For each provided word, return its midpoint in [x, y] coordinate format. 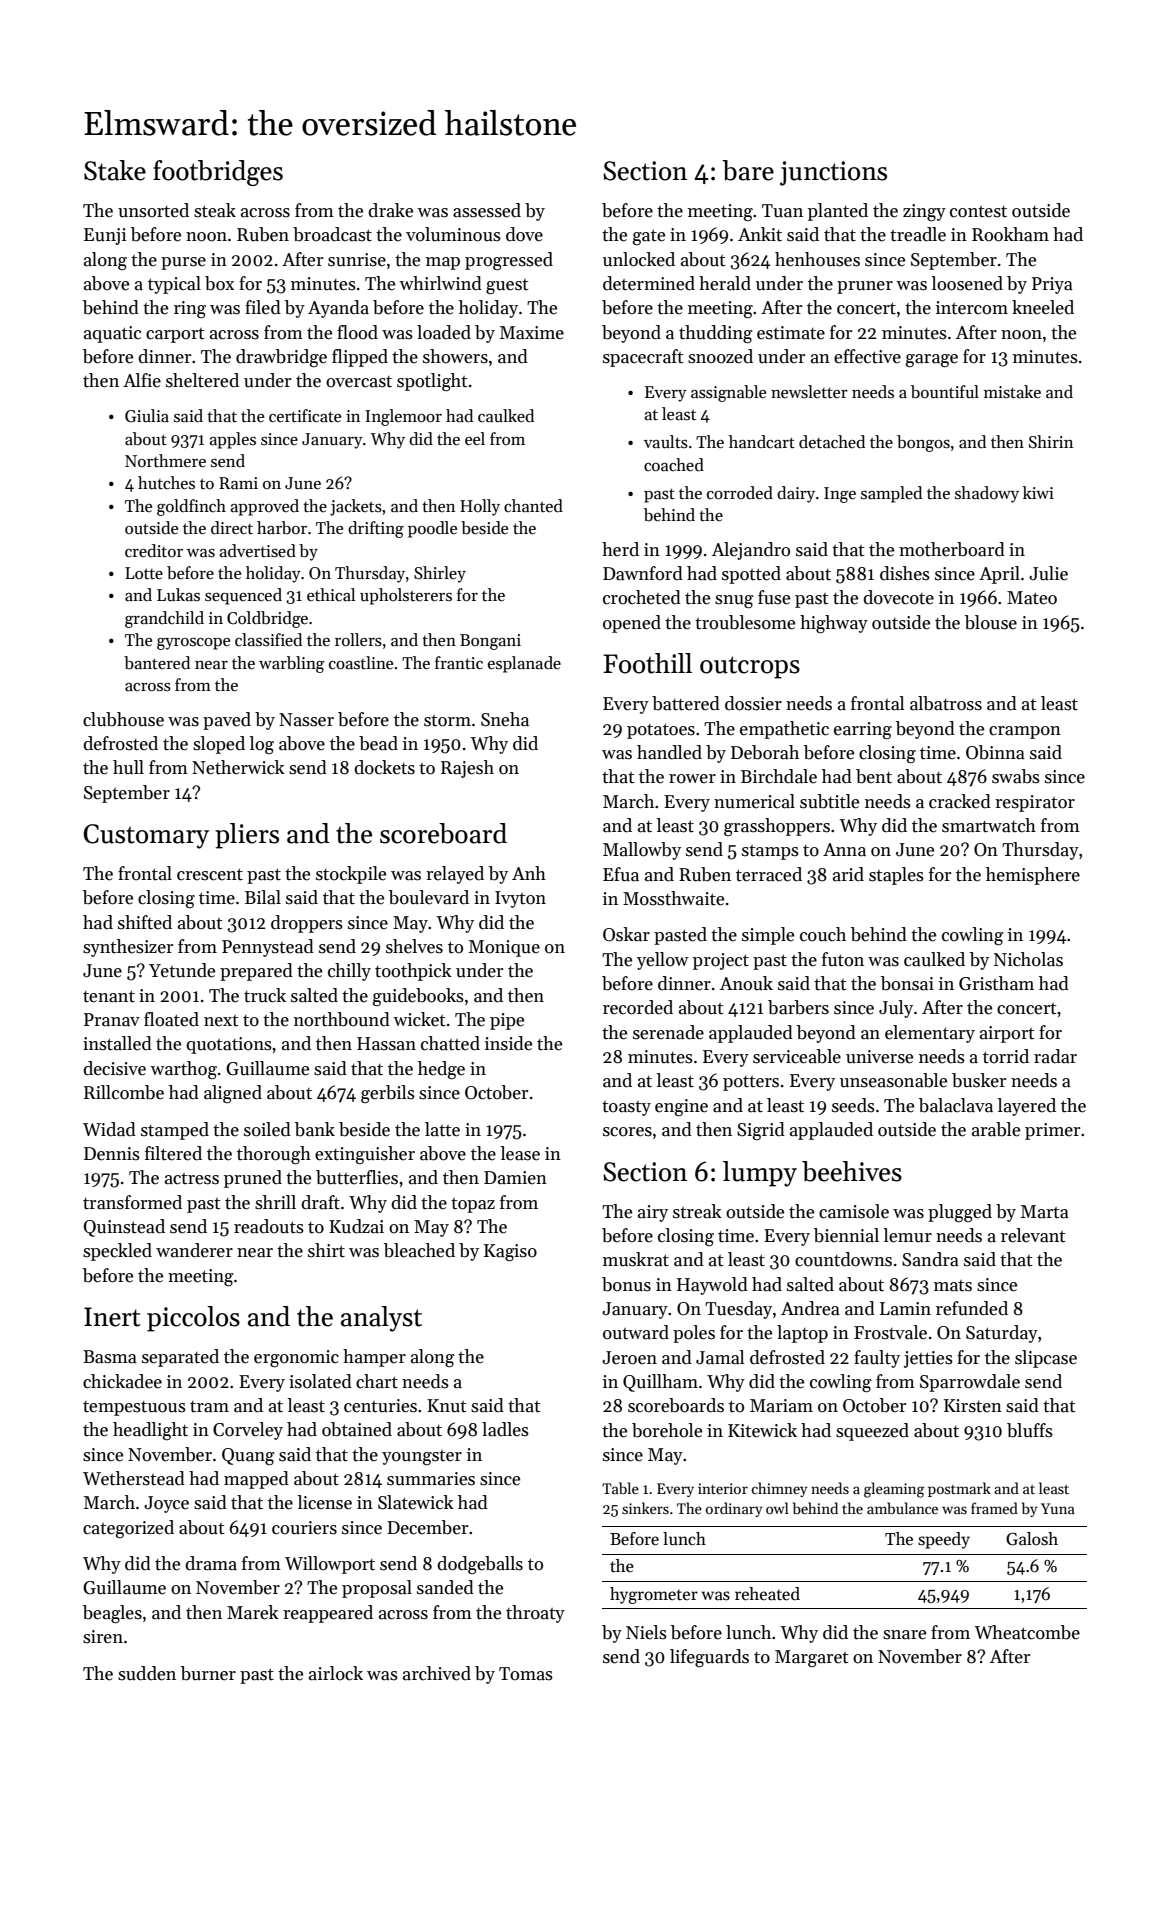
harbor [282, 528]
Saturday [1002, 1334]
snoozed [720, 356]
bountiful [945, 392]
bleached [419, 1250]
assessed [487, 210]
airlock [336, 1673]
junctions [833, 173]
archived [437, 1673]
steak [215, 210]
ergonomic [296, 1359]
